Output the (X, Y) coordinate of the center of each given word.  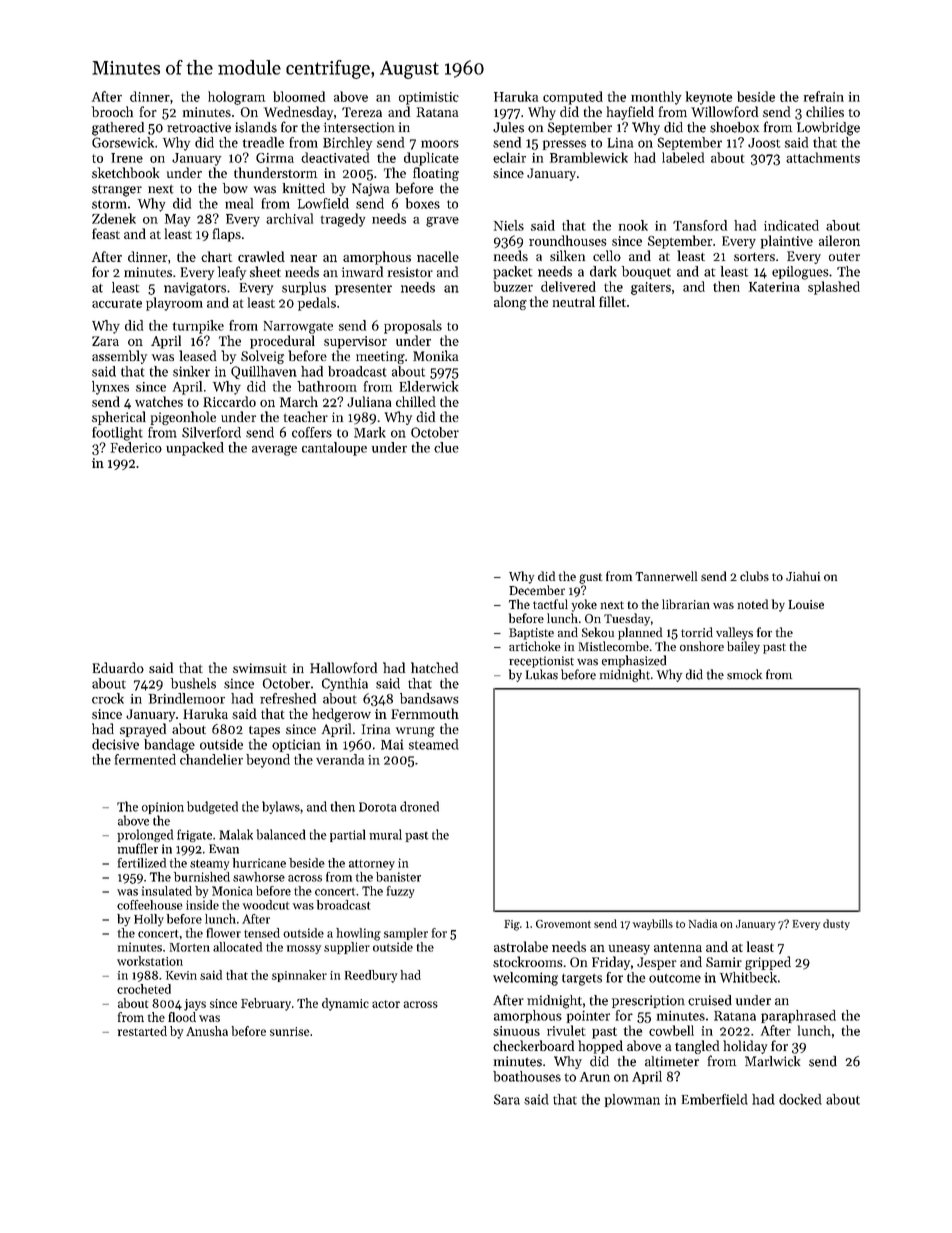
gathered (118, 129)
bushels (193, 683)
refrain (824, 96)
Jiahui (803, 576)
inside (202, 905)
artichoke (535, 646)
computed (573, 98)
